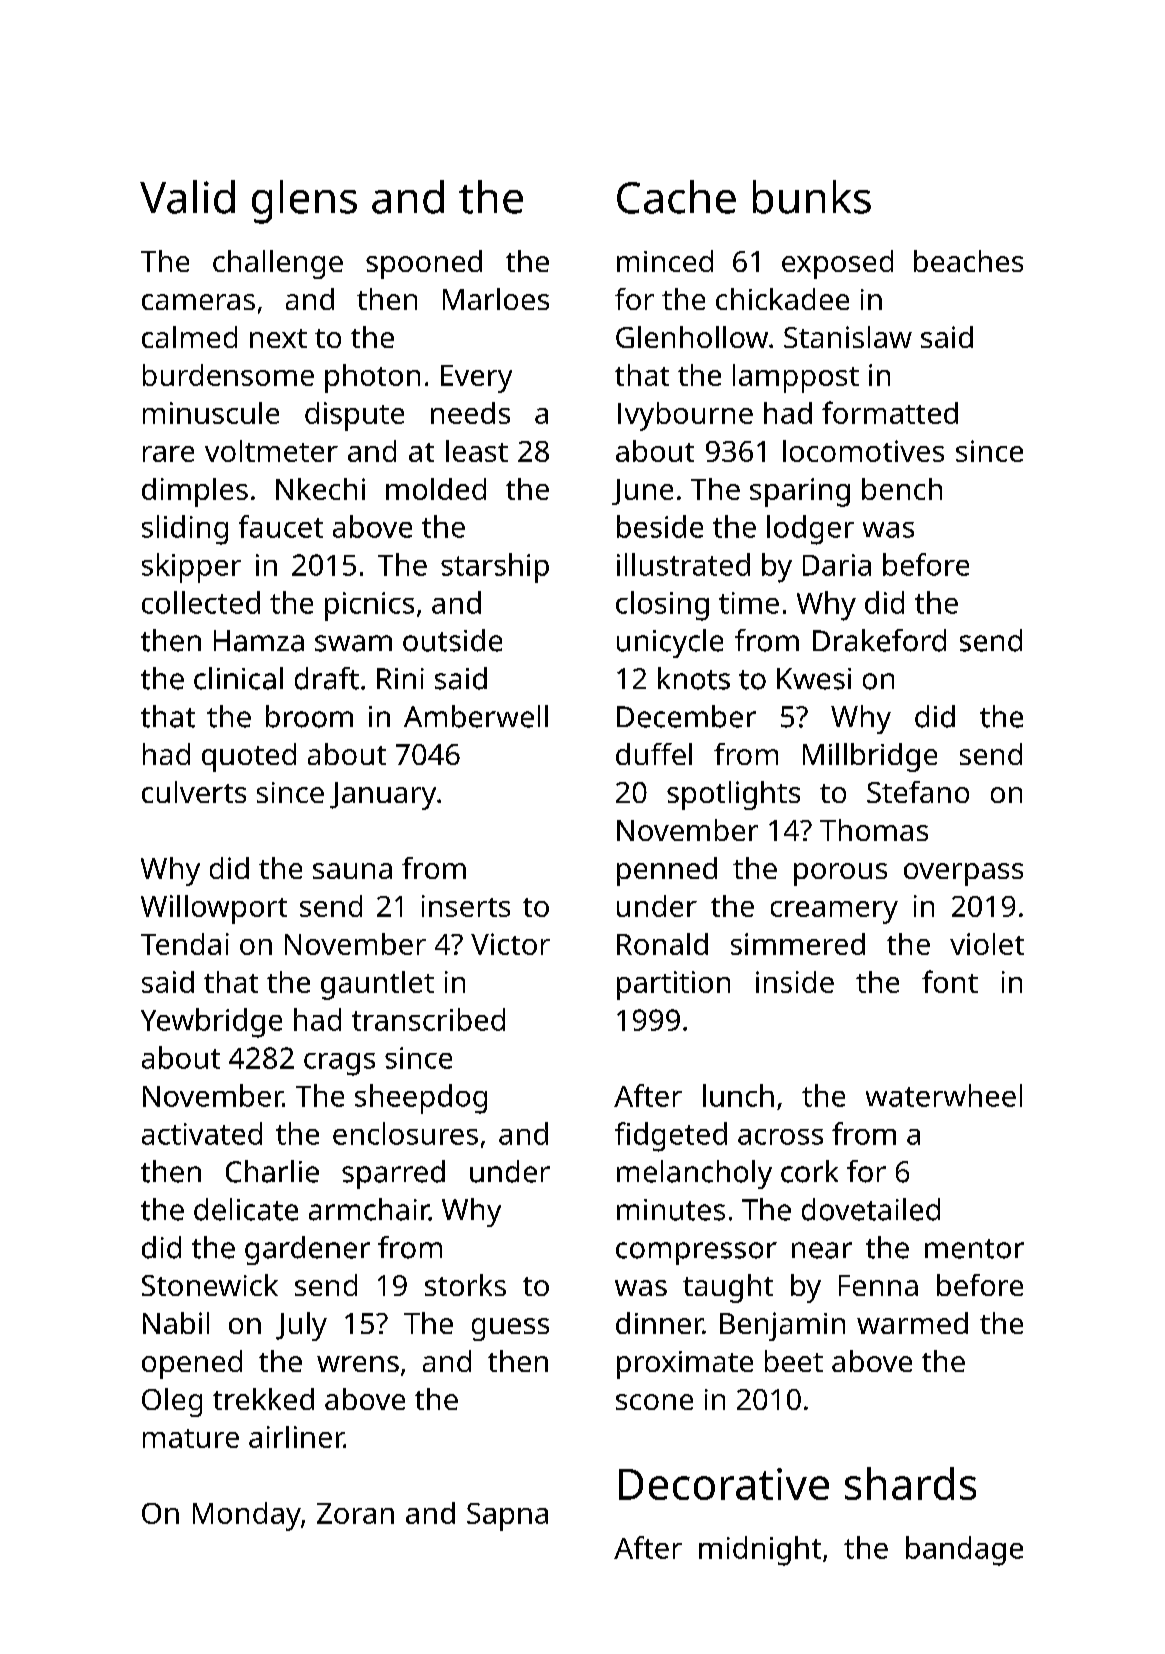 The image size is (1165, 1654). I want to click on glens, so click(304, 202).
